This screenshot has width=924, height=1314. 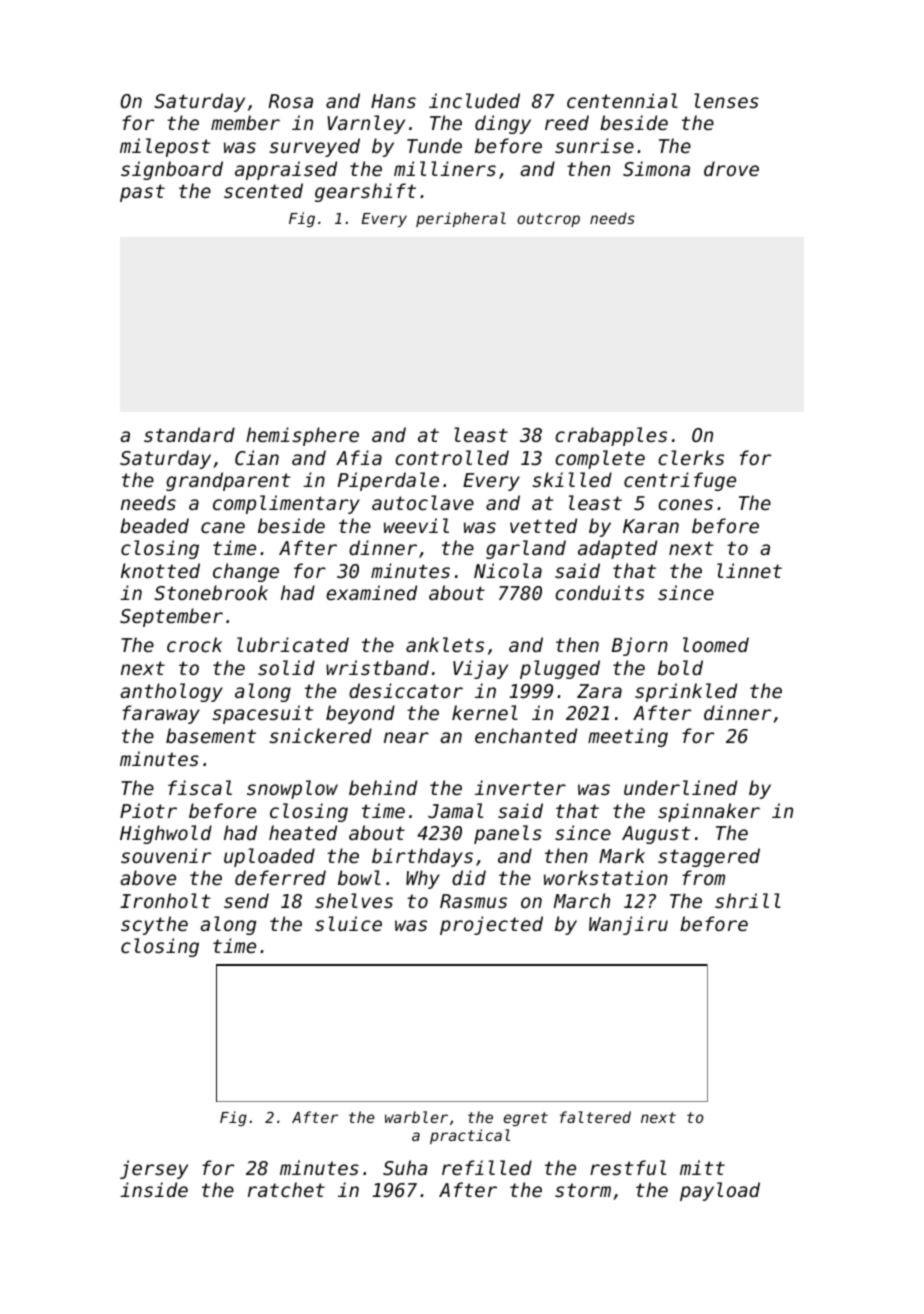 I want to click on storm, so click(x=583, y=1190).
